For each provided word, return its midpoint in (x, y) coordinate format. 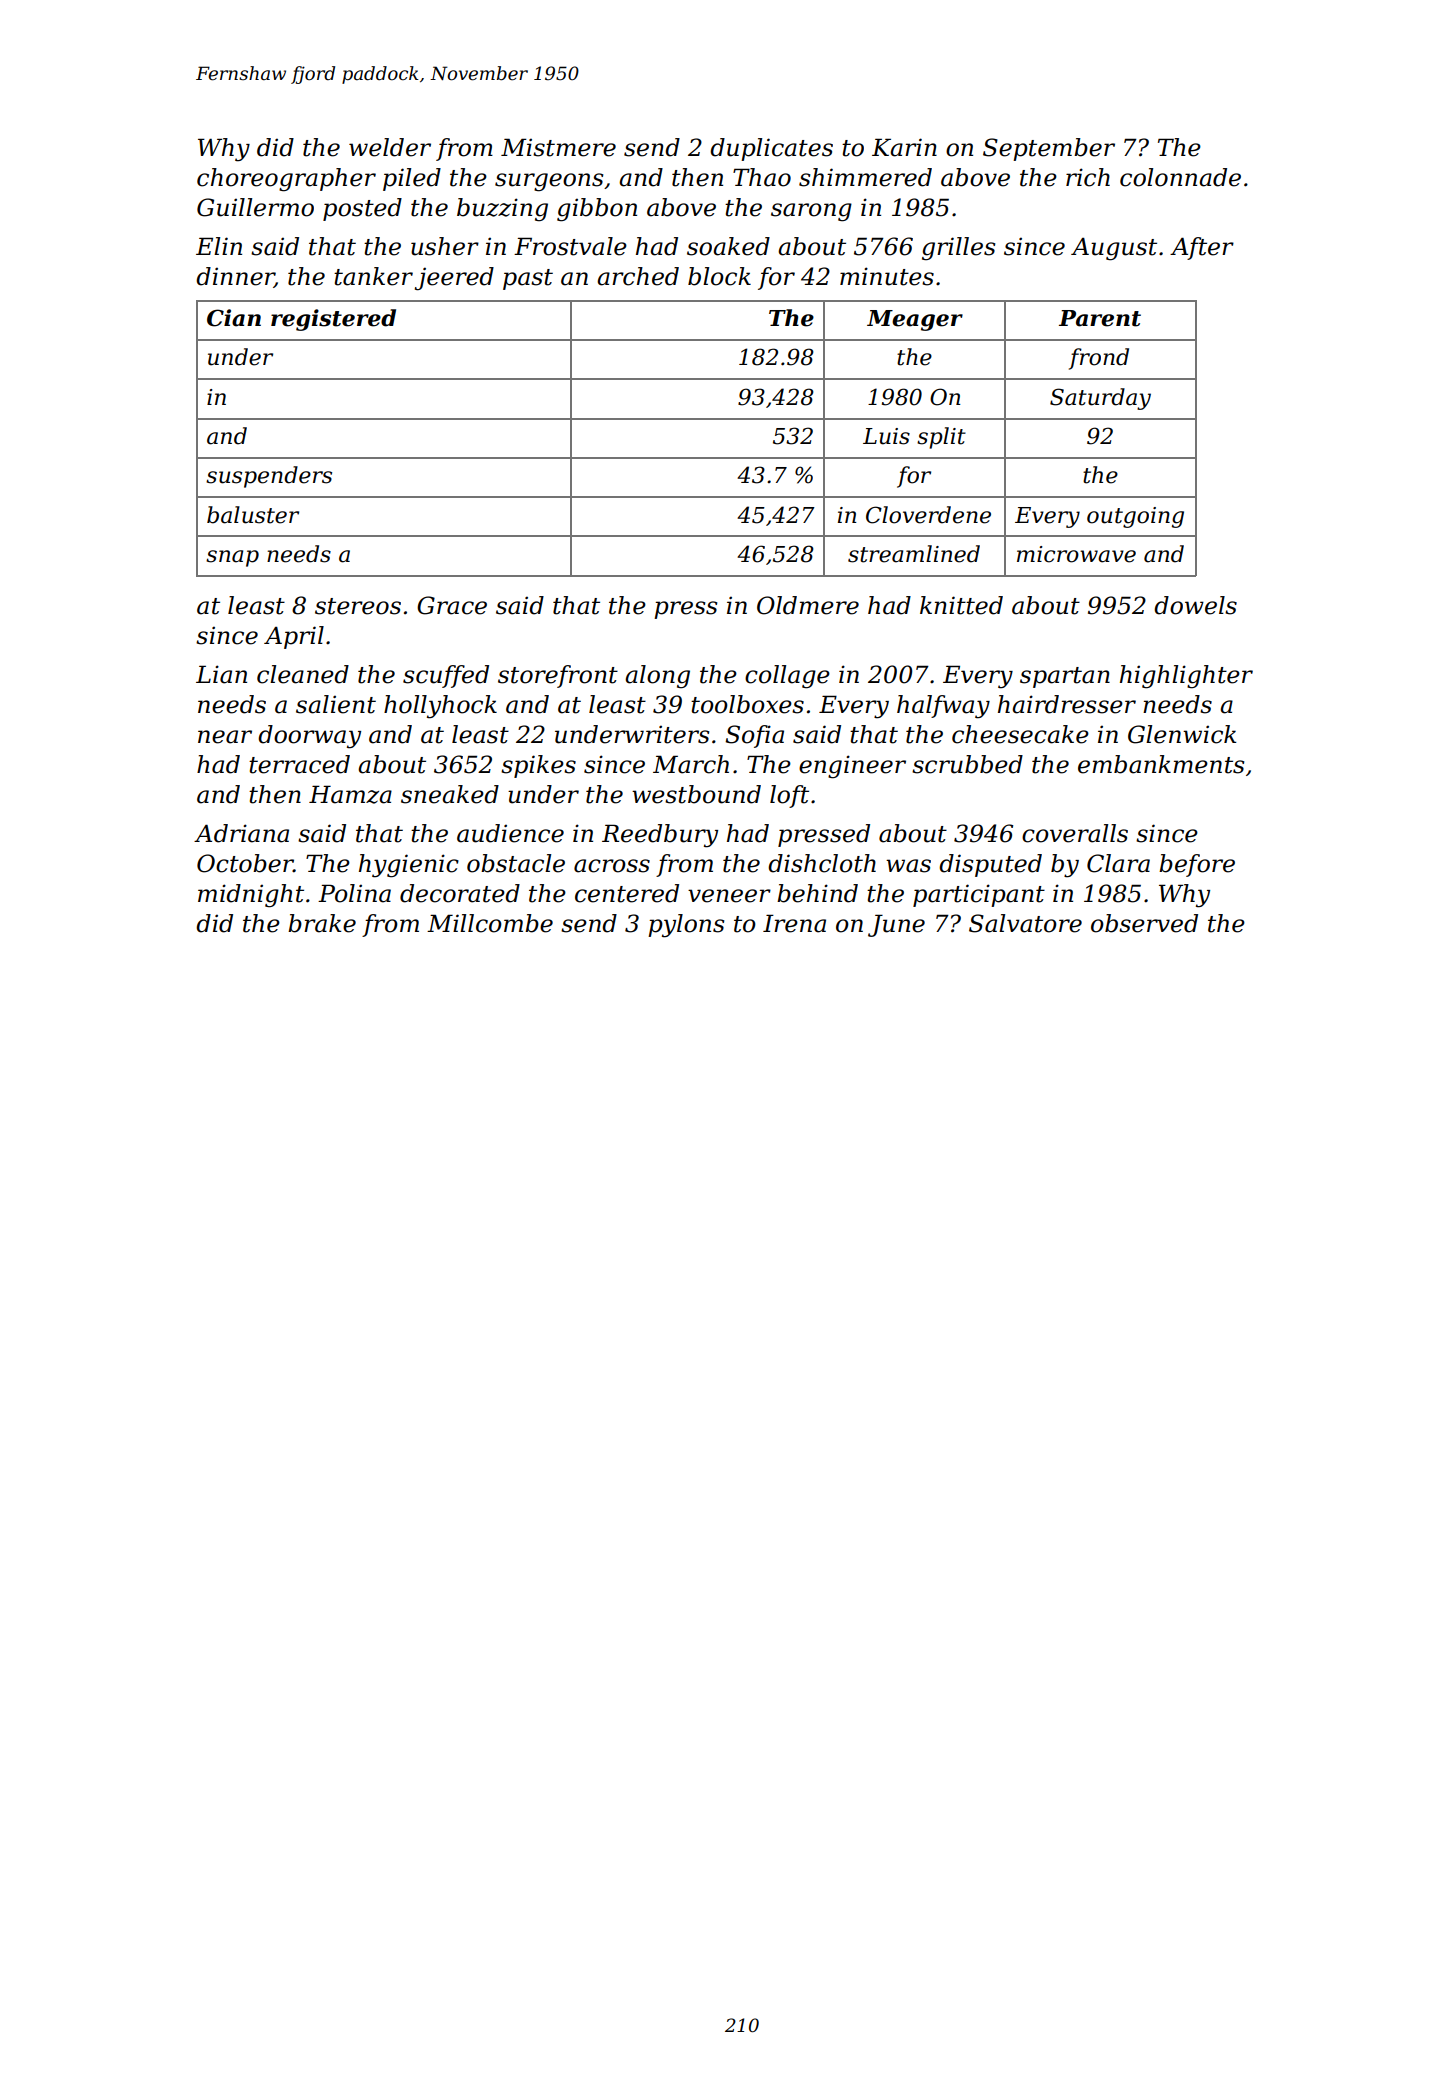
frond (1099, 359)
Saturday (1100, 399)
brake (322, 923)
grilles (958, 248)
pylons (686, 926)
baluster (253, 515)
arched (638, 276)
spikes (538, 766)
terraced (299, 764)
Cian (234, 318)
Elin (219, 246)
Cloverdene (928, 515)
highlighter (1186, 677)
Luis (886, 436)
